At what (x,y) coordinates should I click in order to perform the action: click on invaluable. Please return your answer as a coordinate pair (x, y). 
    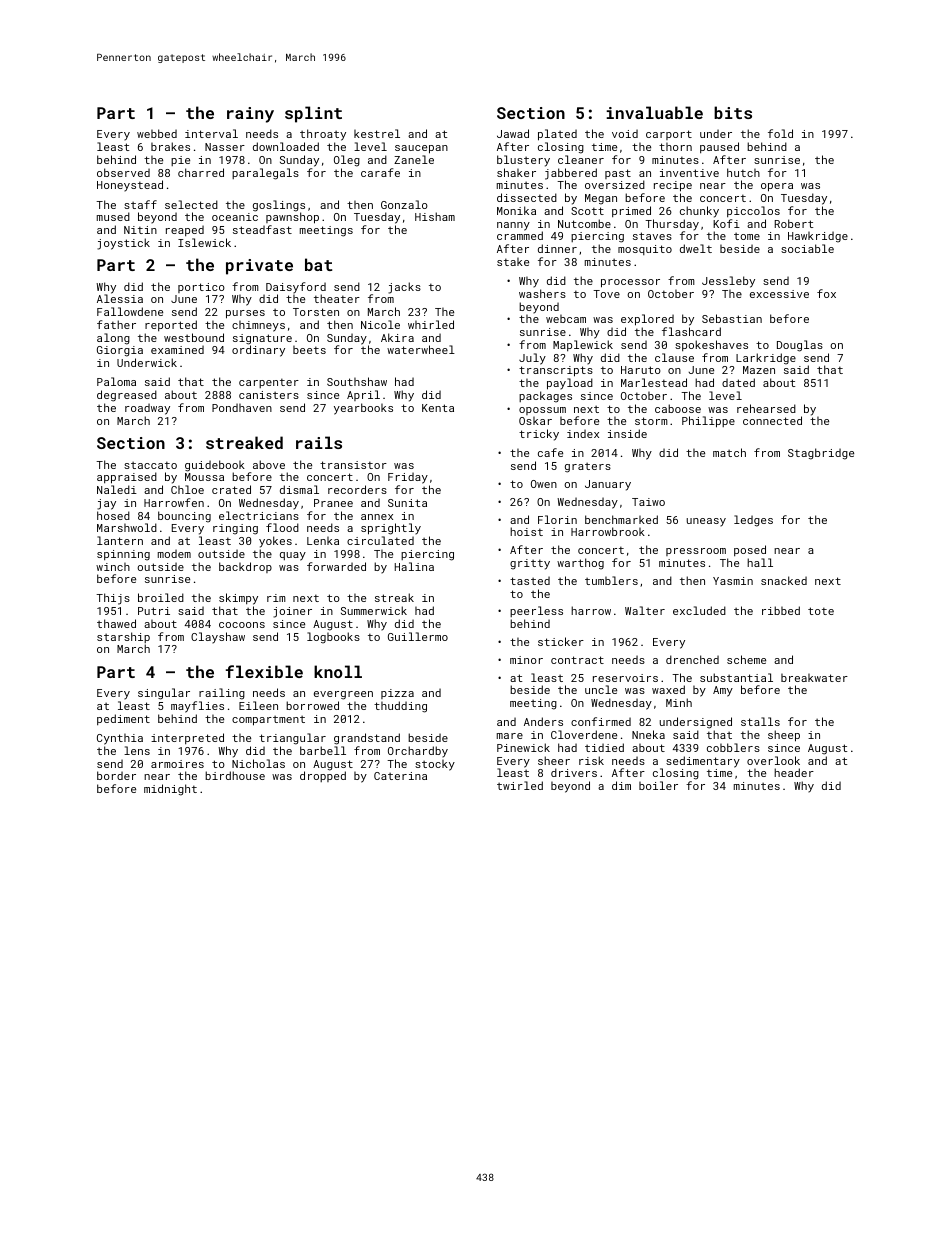
    Looking at the image, I should click on (654, 112).
